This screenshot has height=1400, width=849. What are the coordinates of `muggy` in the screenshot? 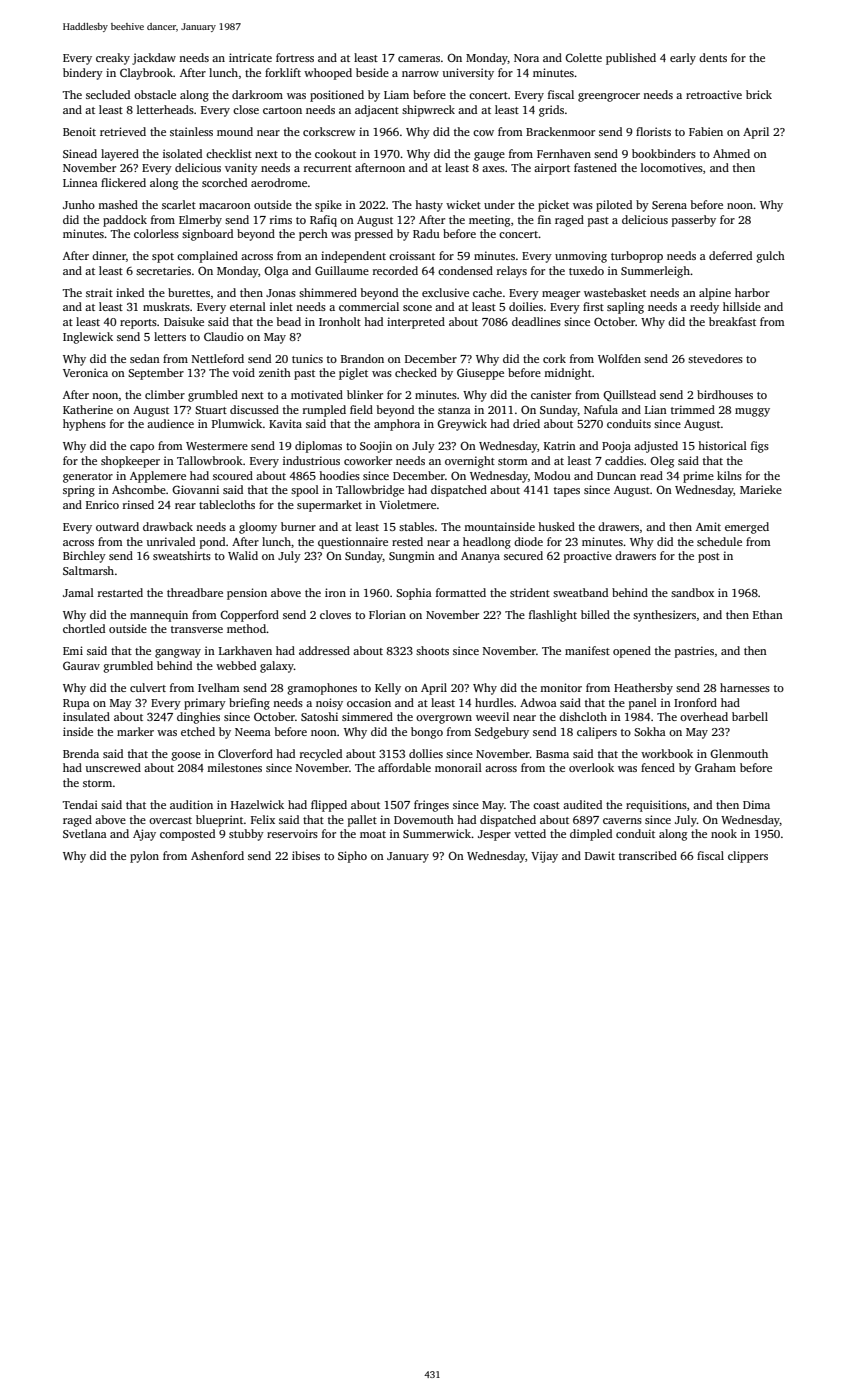 It's located at (752, 412).
